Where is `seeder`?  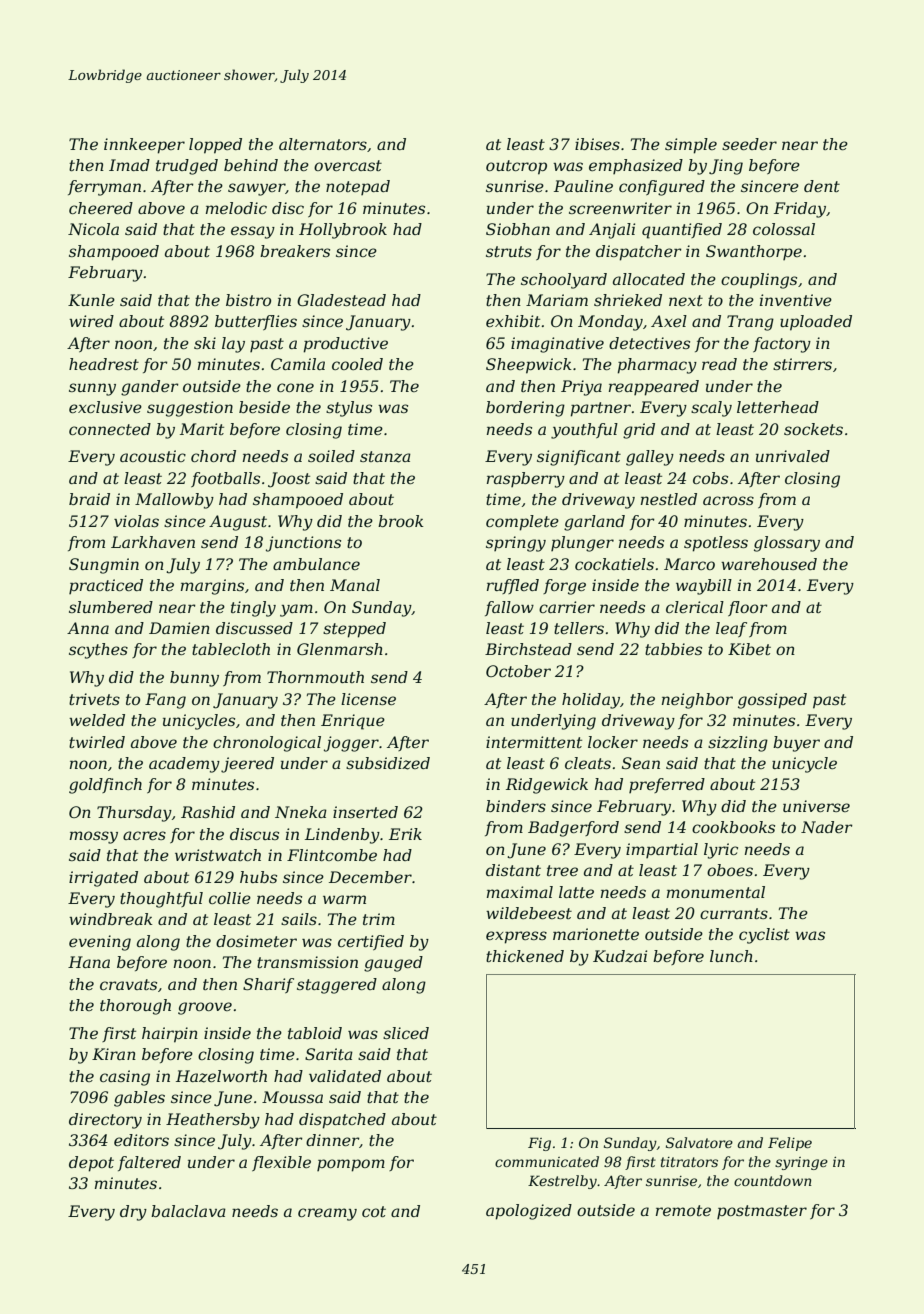 seeder is located at coordinates (749, 144).
